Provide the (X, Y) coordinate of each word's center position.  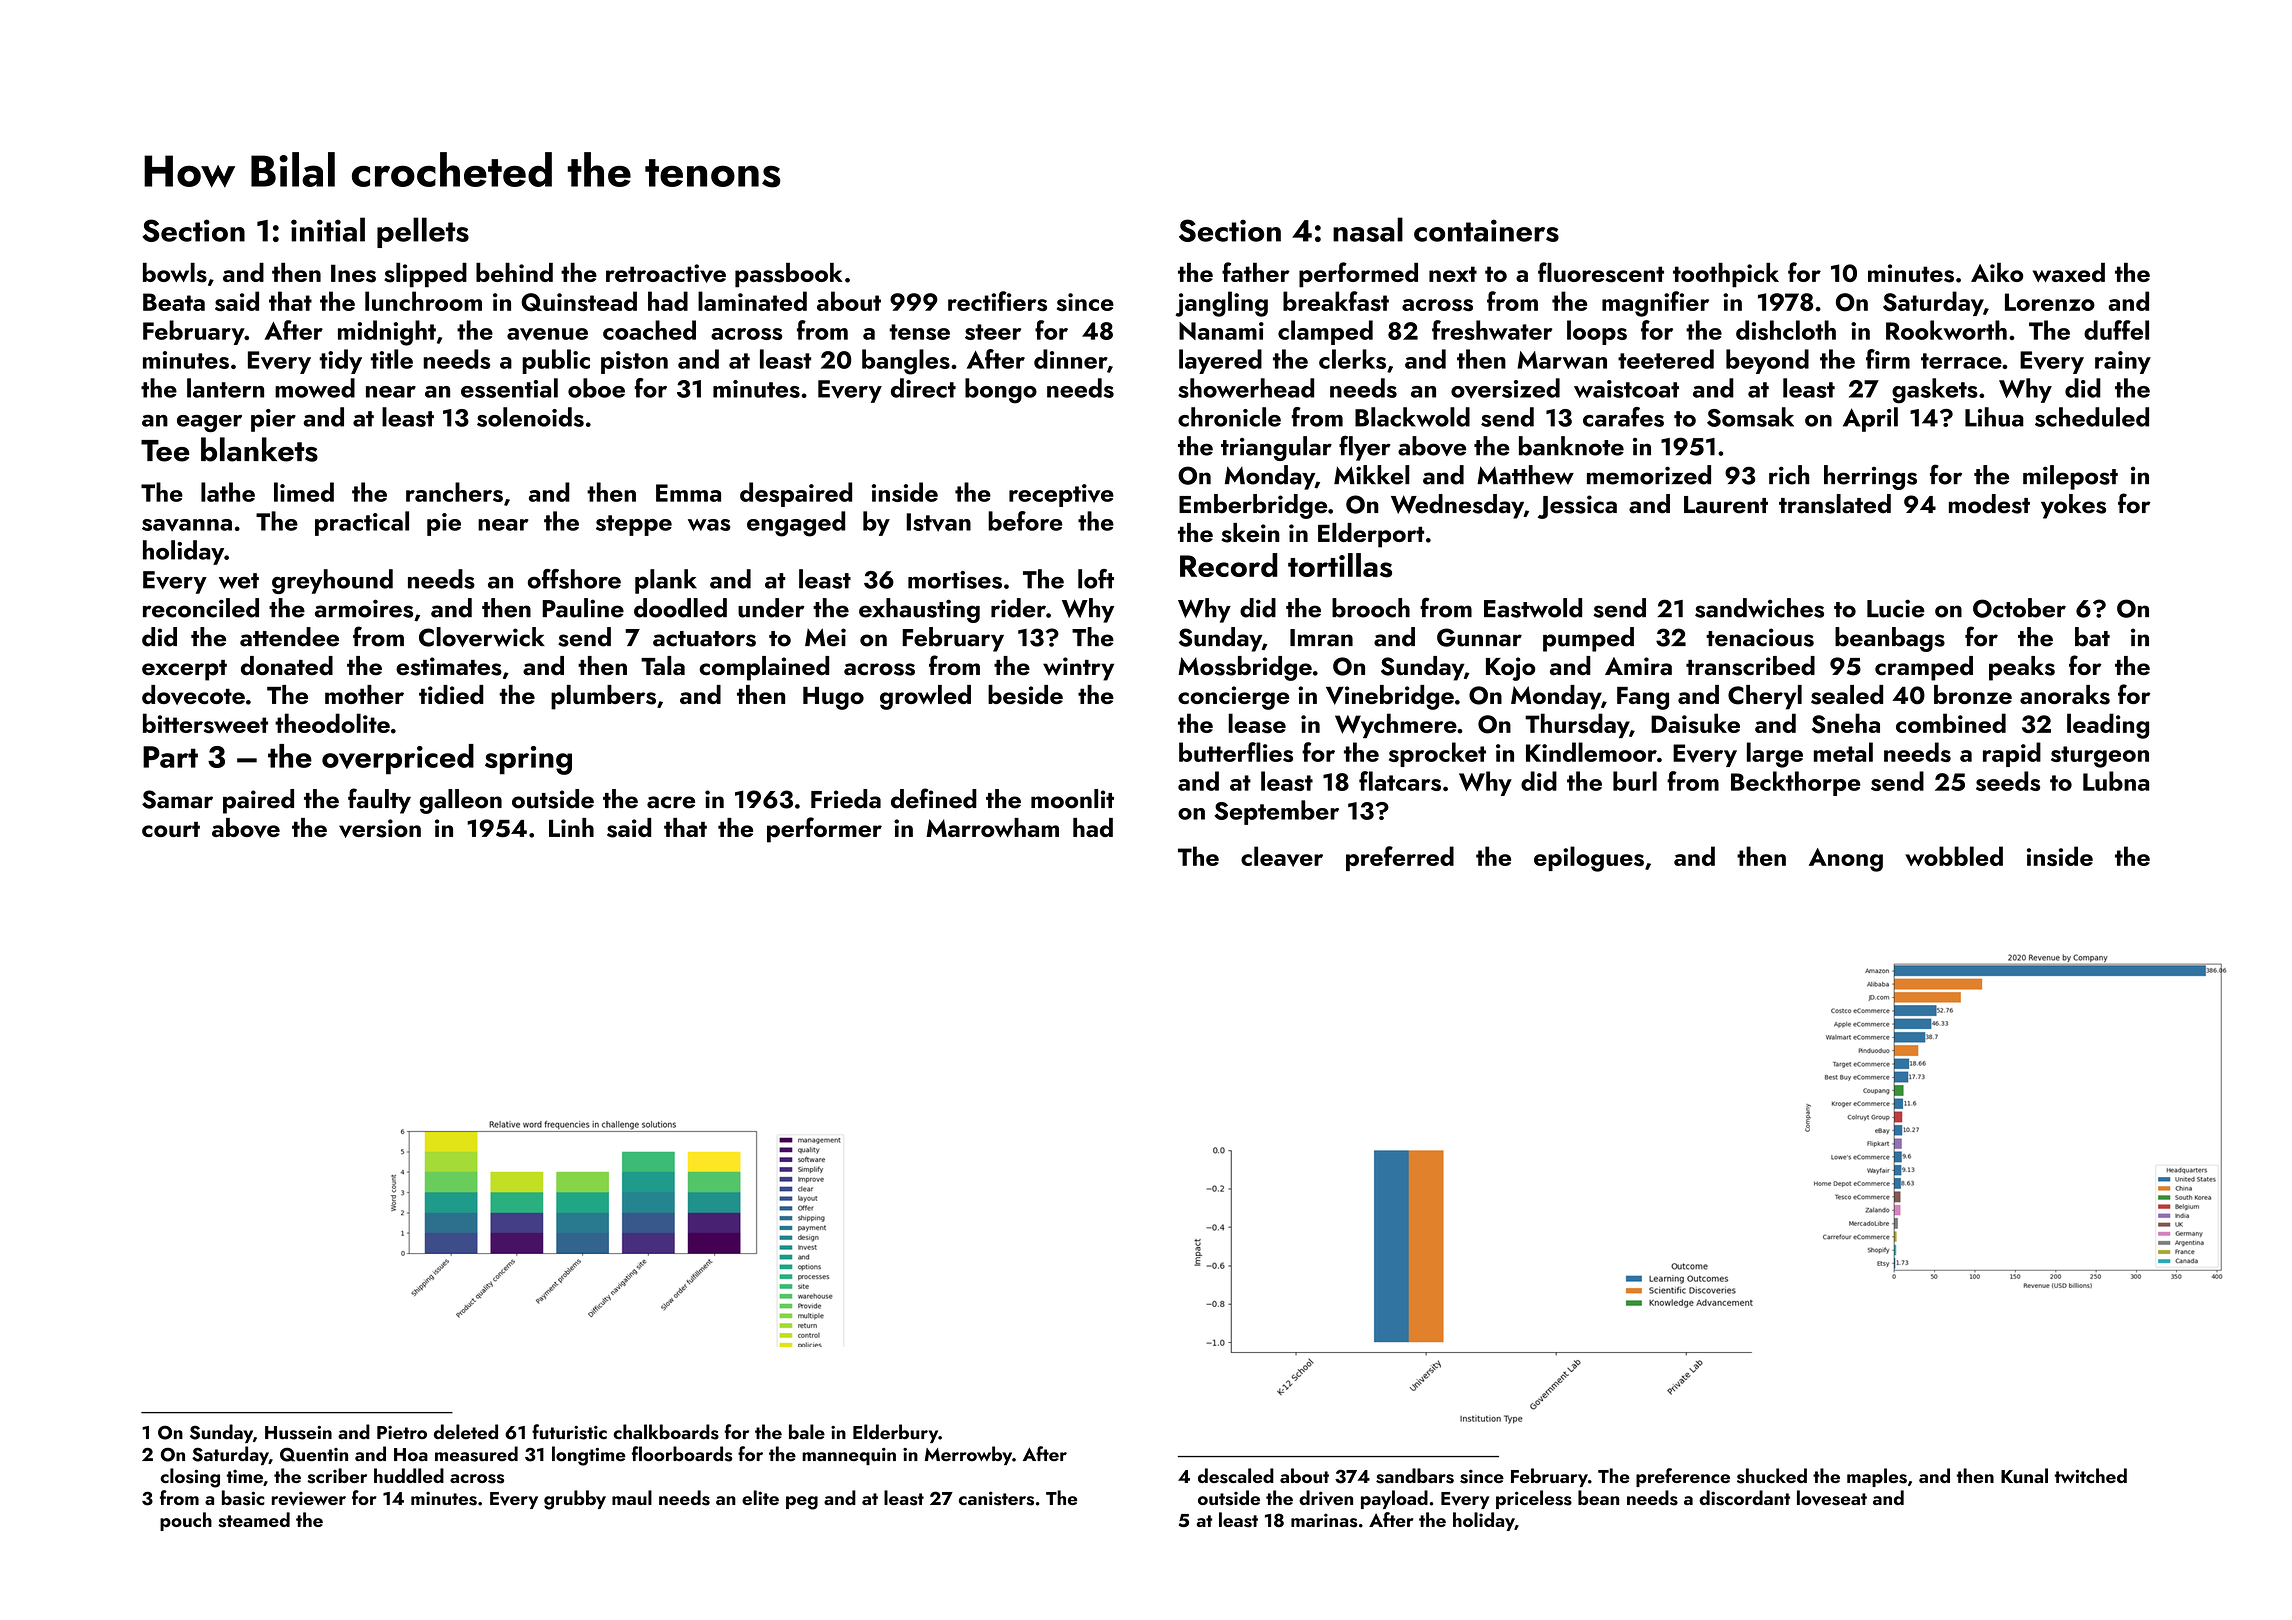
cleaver (1282, 856)
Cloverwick (482, 637)
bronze (1973, 694)
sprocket (1437, 754)
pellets (423, 232)
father (1256, 272)
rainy (2123, 362)
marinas (1324, 1520)
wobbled (1954, 856)
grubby (575, 1500)
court (171, 829)
